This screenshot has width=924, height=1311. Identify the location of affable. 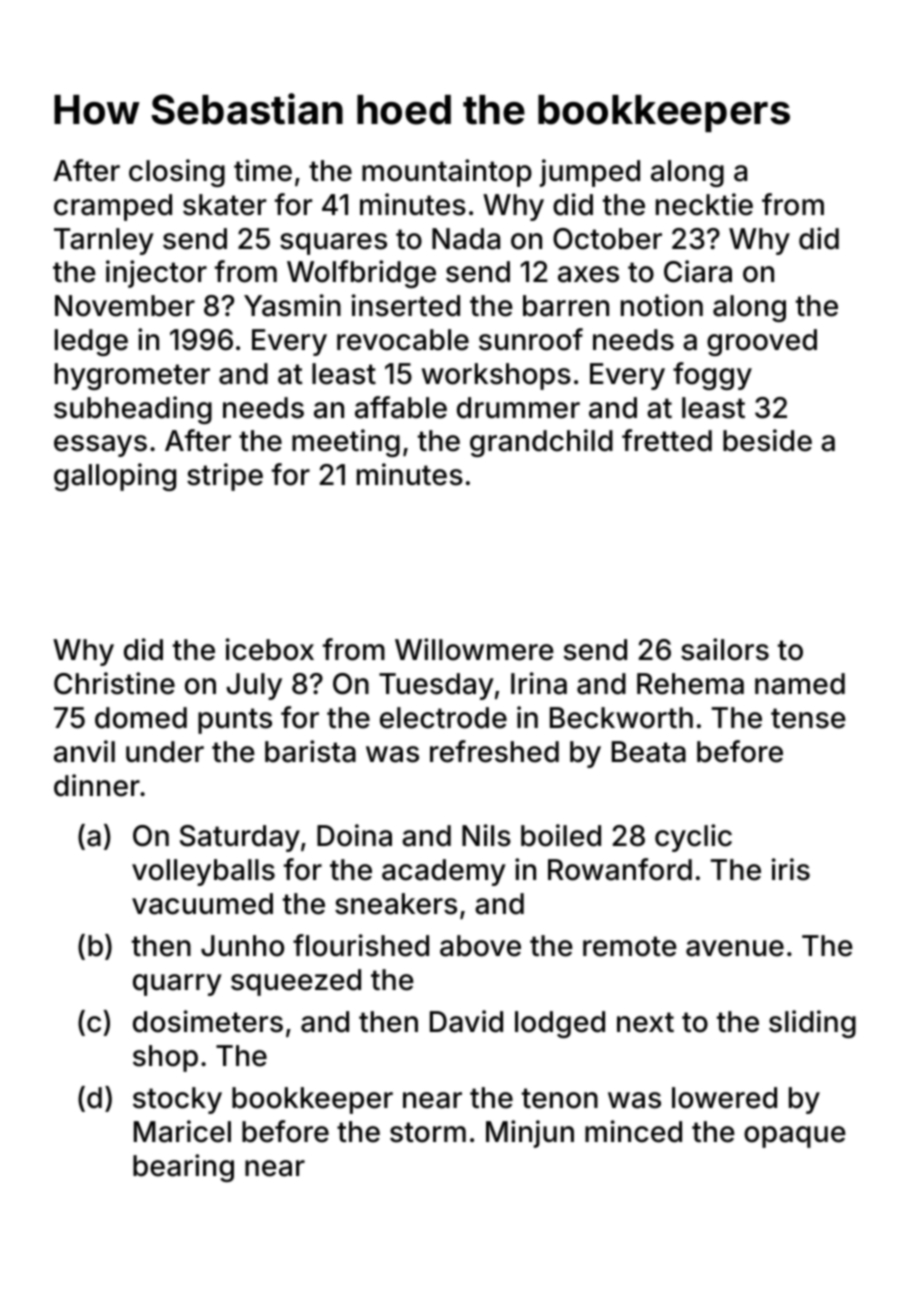
(401, 407).
